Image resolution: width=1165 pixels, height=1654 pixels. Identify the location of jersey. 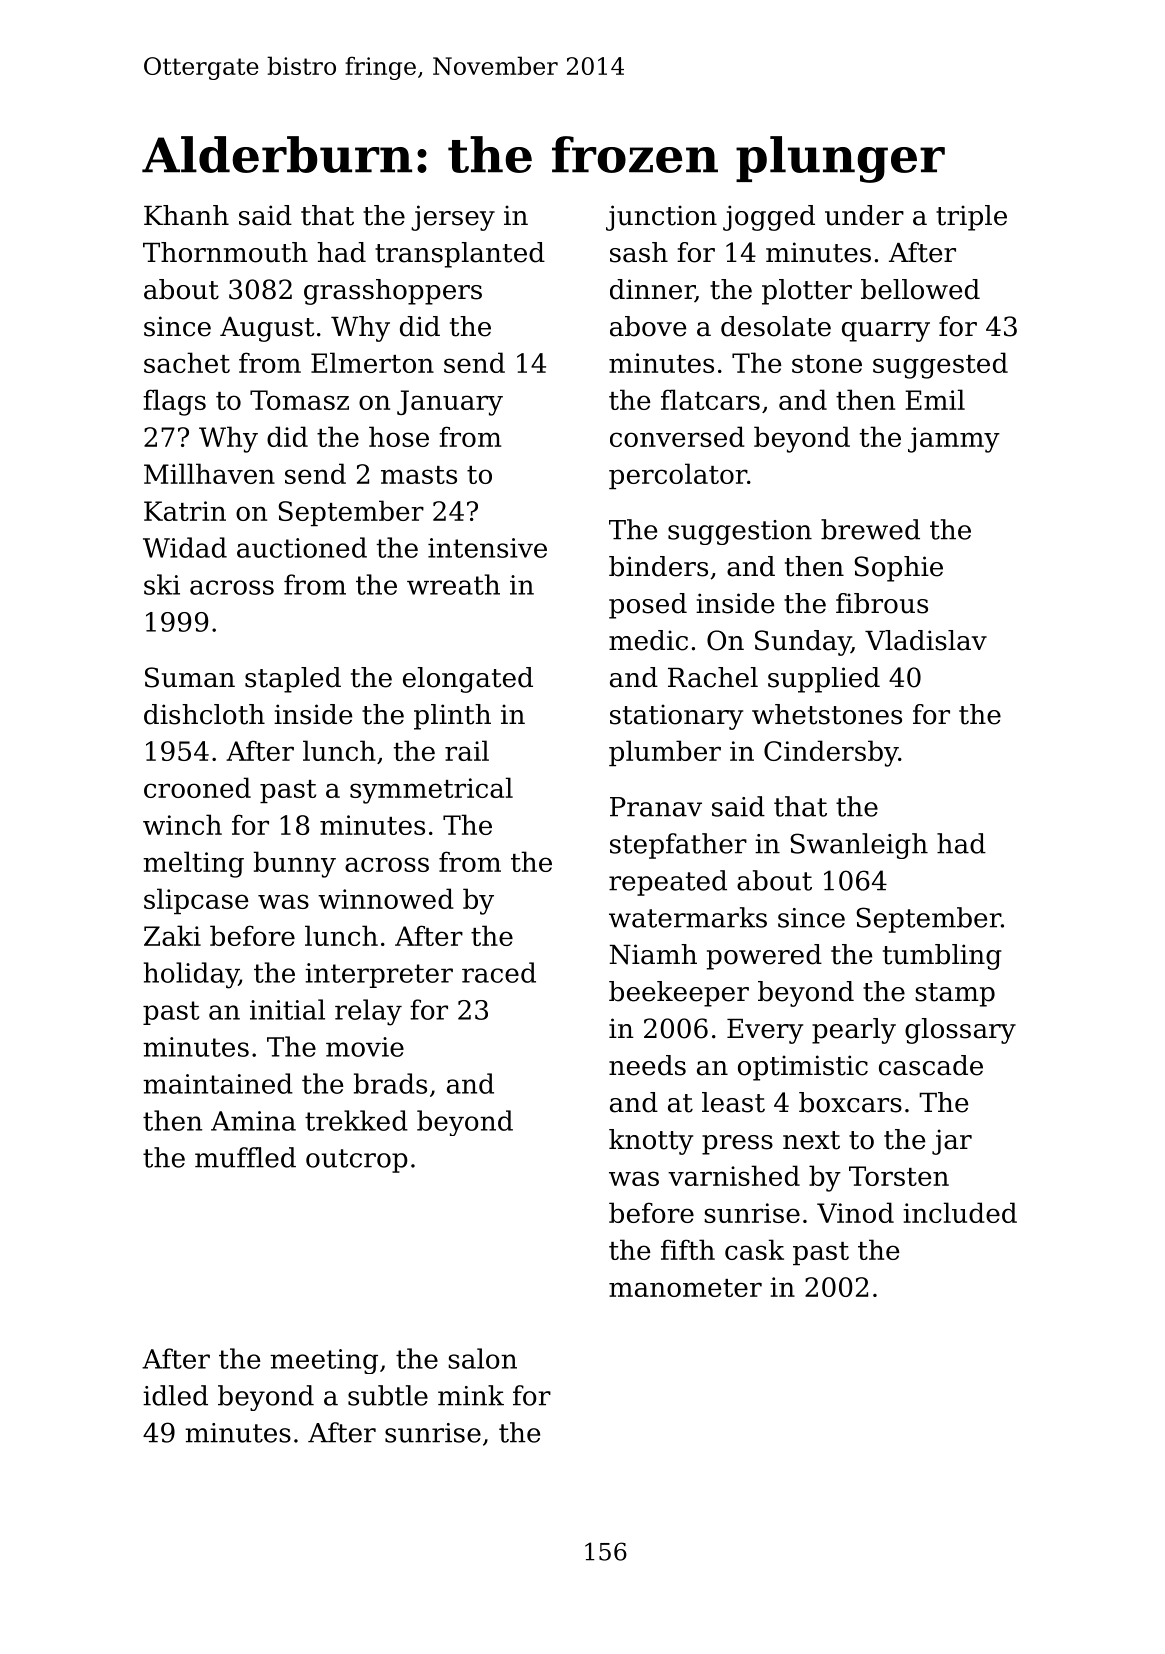
(453, 218).
